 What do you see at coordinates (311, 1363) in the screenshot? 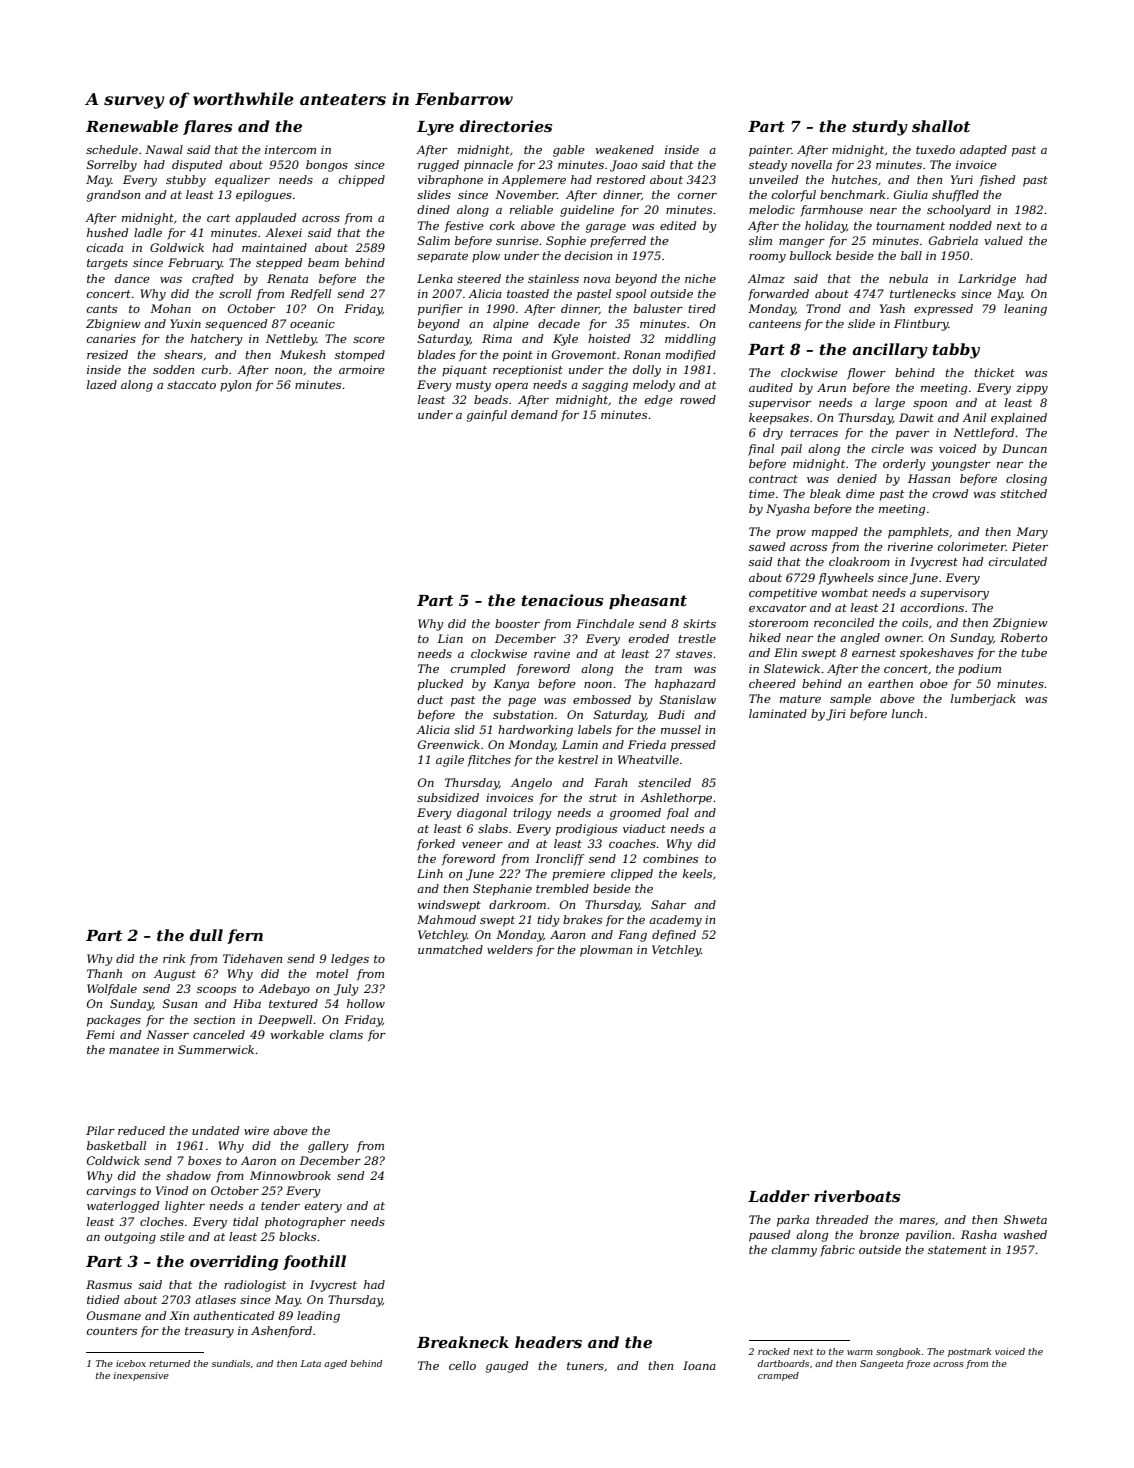
I see `Lata` at bounding box center [311, 1363].
